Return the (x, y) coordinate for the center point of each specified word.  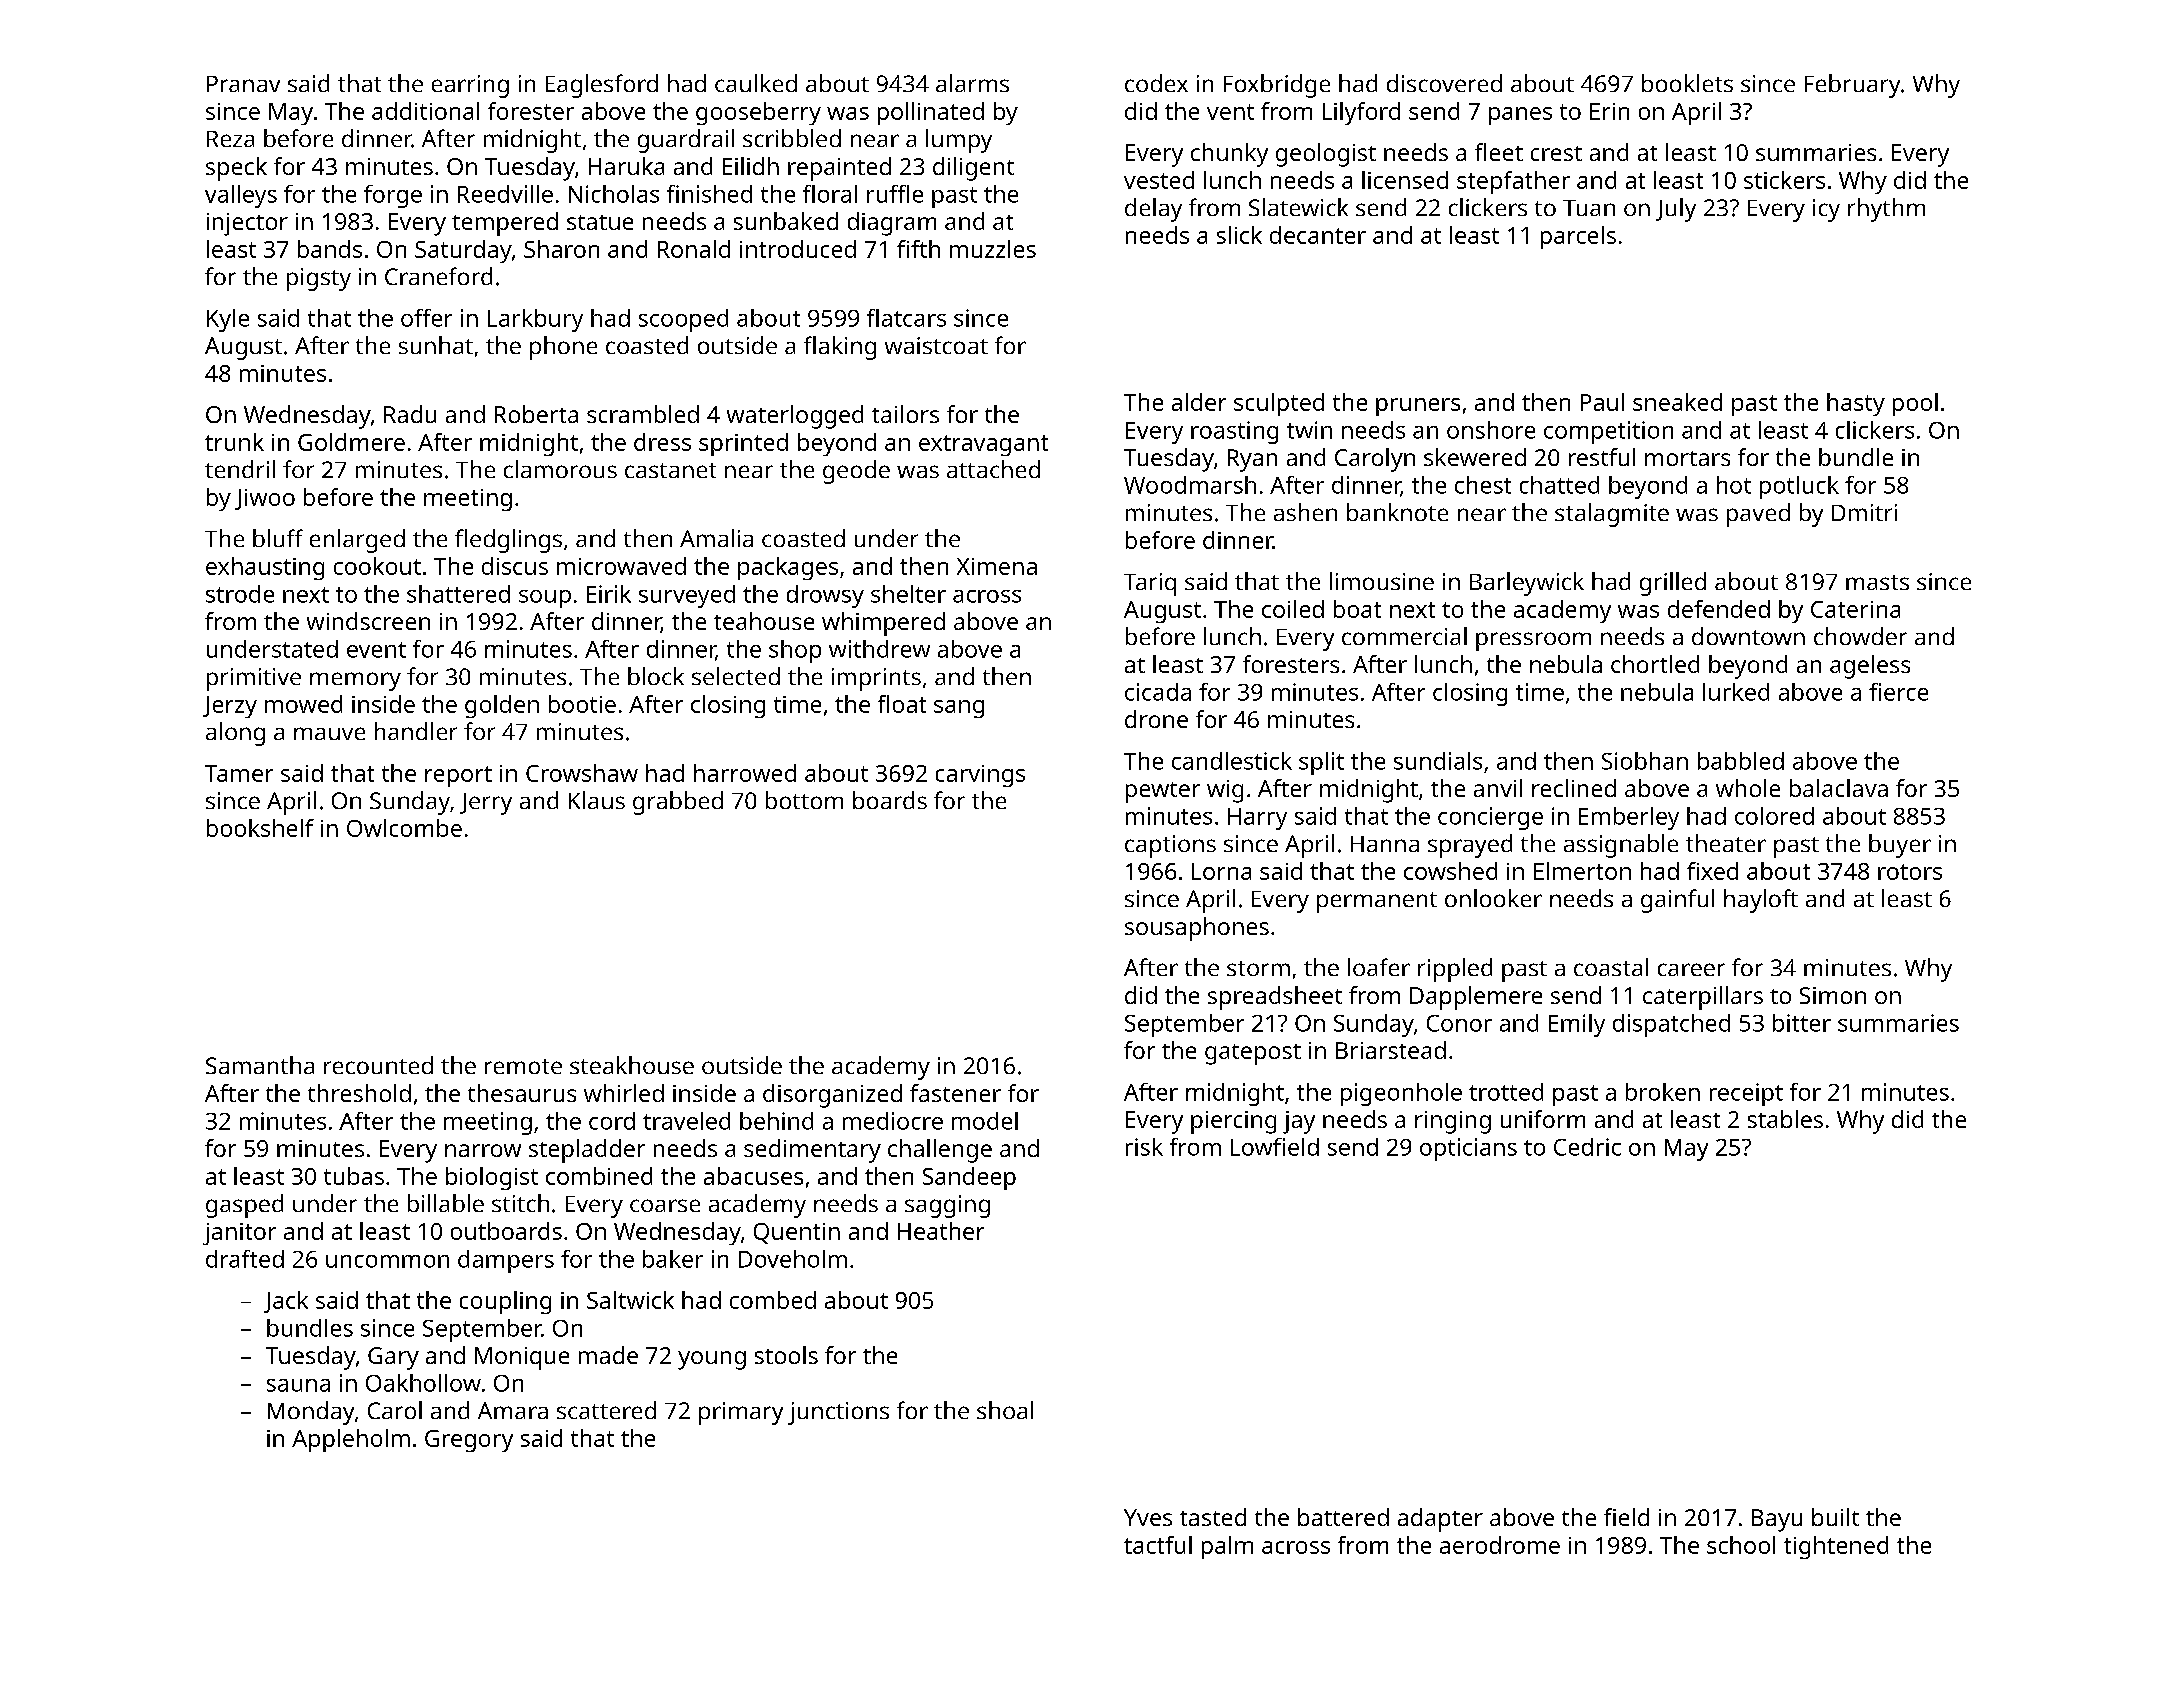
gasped (244, 1206)
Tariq (1150, 584)
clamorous (560, 469)
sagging (947, 1206)
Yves (1148, 1517)
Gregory (469, 1441)
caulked (756, 83)
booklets (1687, 83)
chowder (1860, 636)
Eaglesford (602, 86)
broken (1663, 1092)
